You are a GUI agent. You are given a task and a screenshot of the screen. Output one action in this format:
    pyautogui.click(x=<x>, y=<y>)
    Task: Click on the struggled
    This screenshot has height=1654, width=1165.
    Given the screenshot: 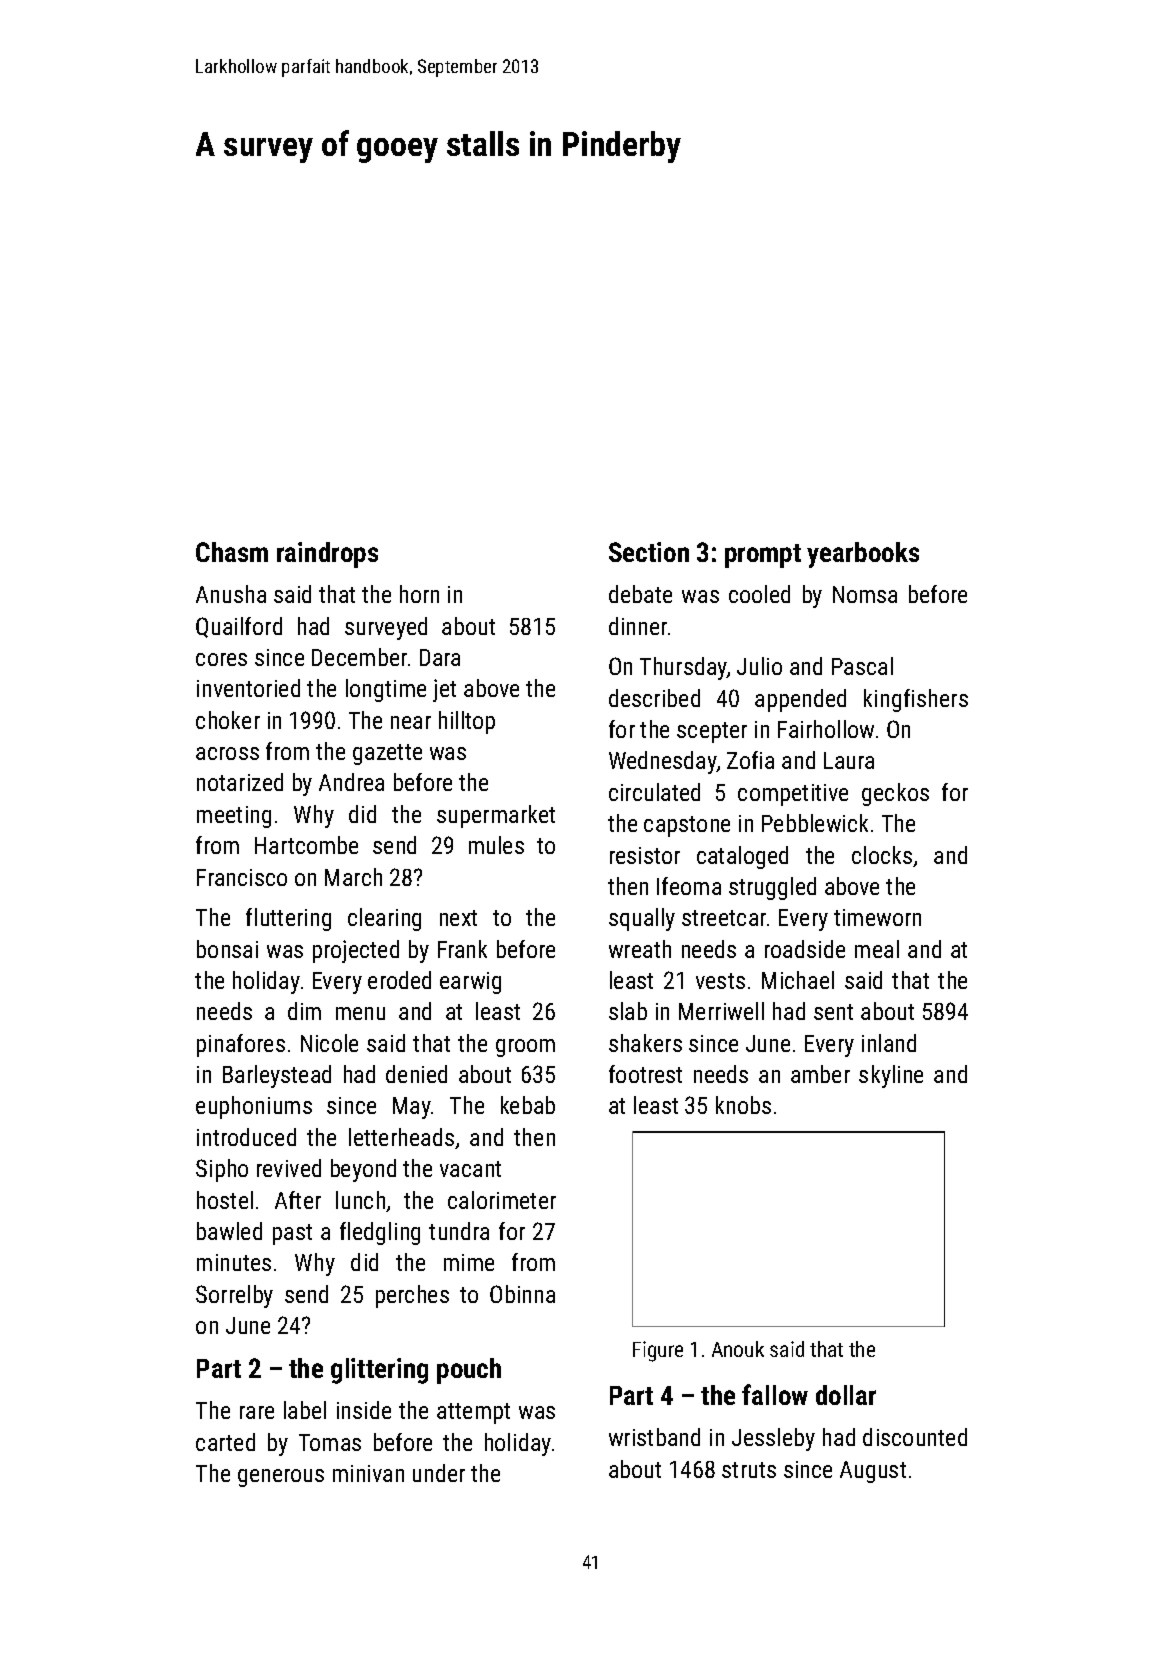 What is the action you would take?
    pyautogui.click(x=772, y=888)
